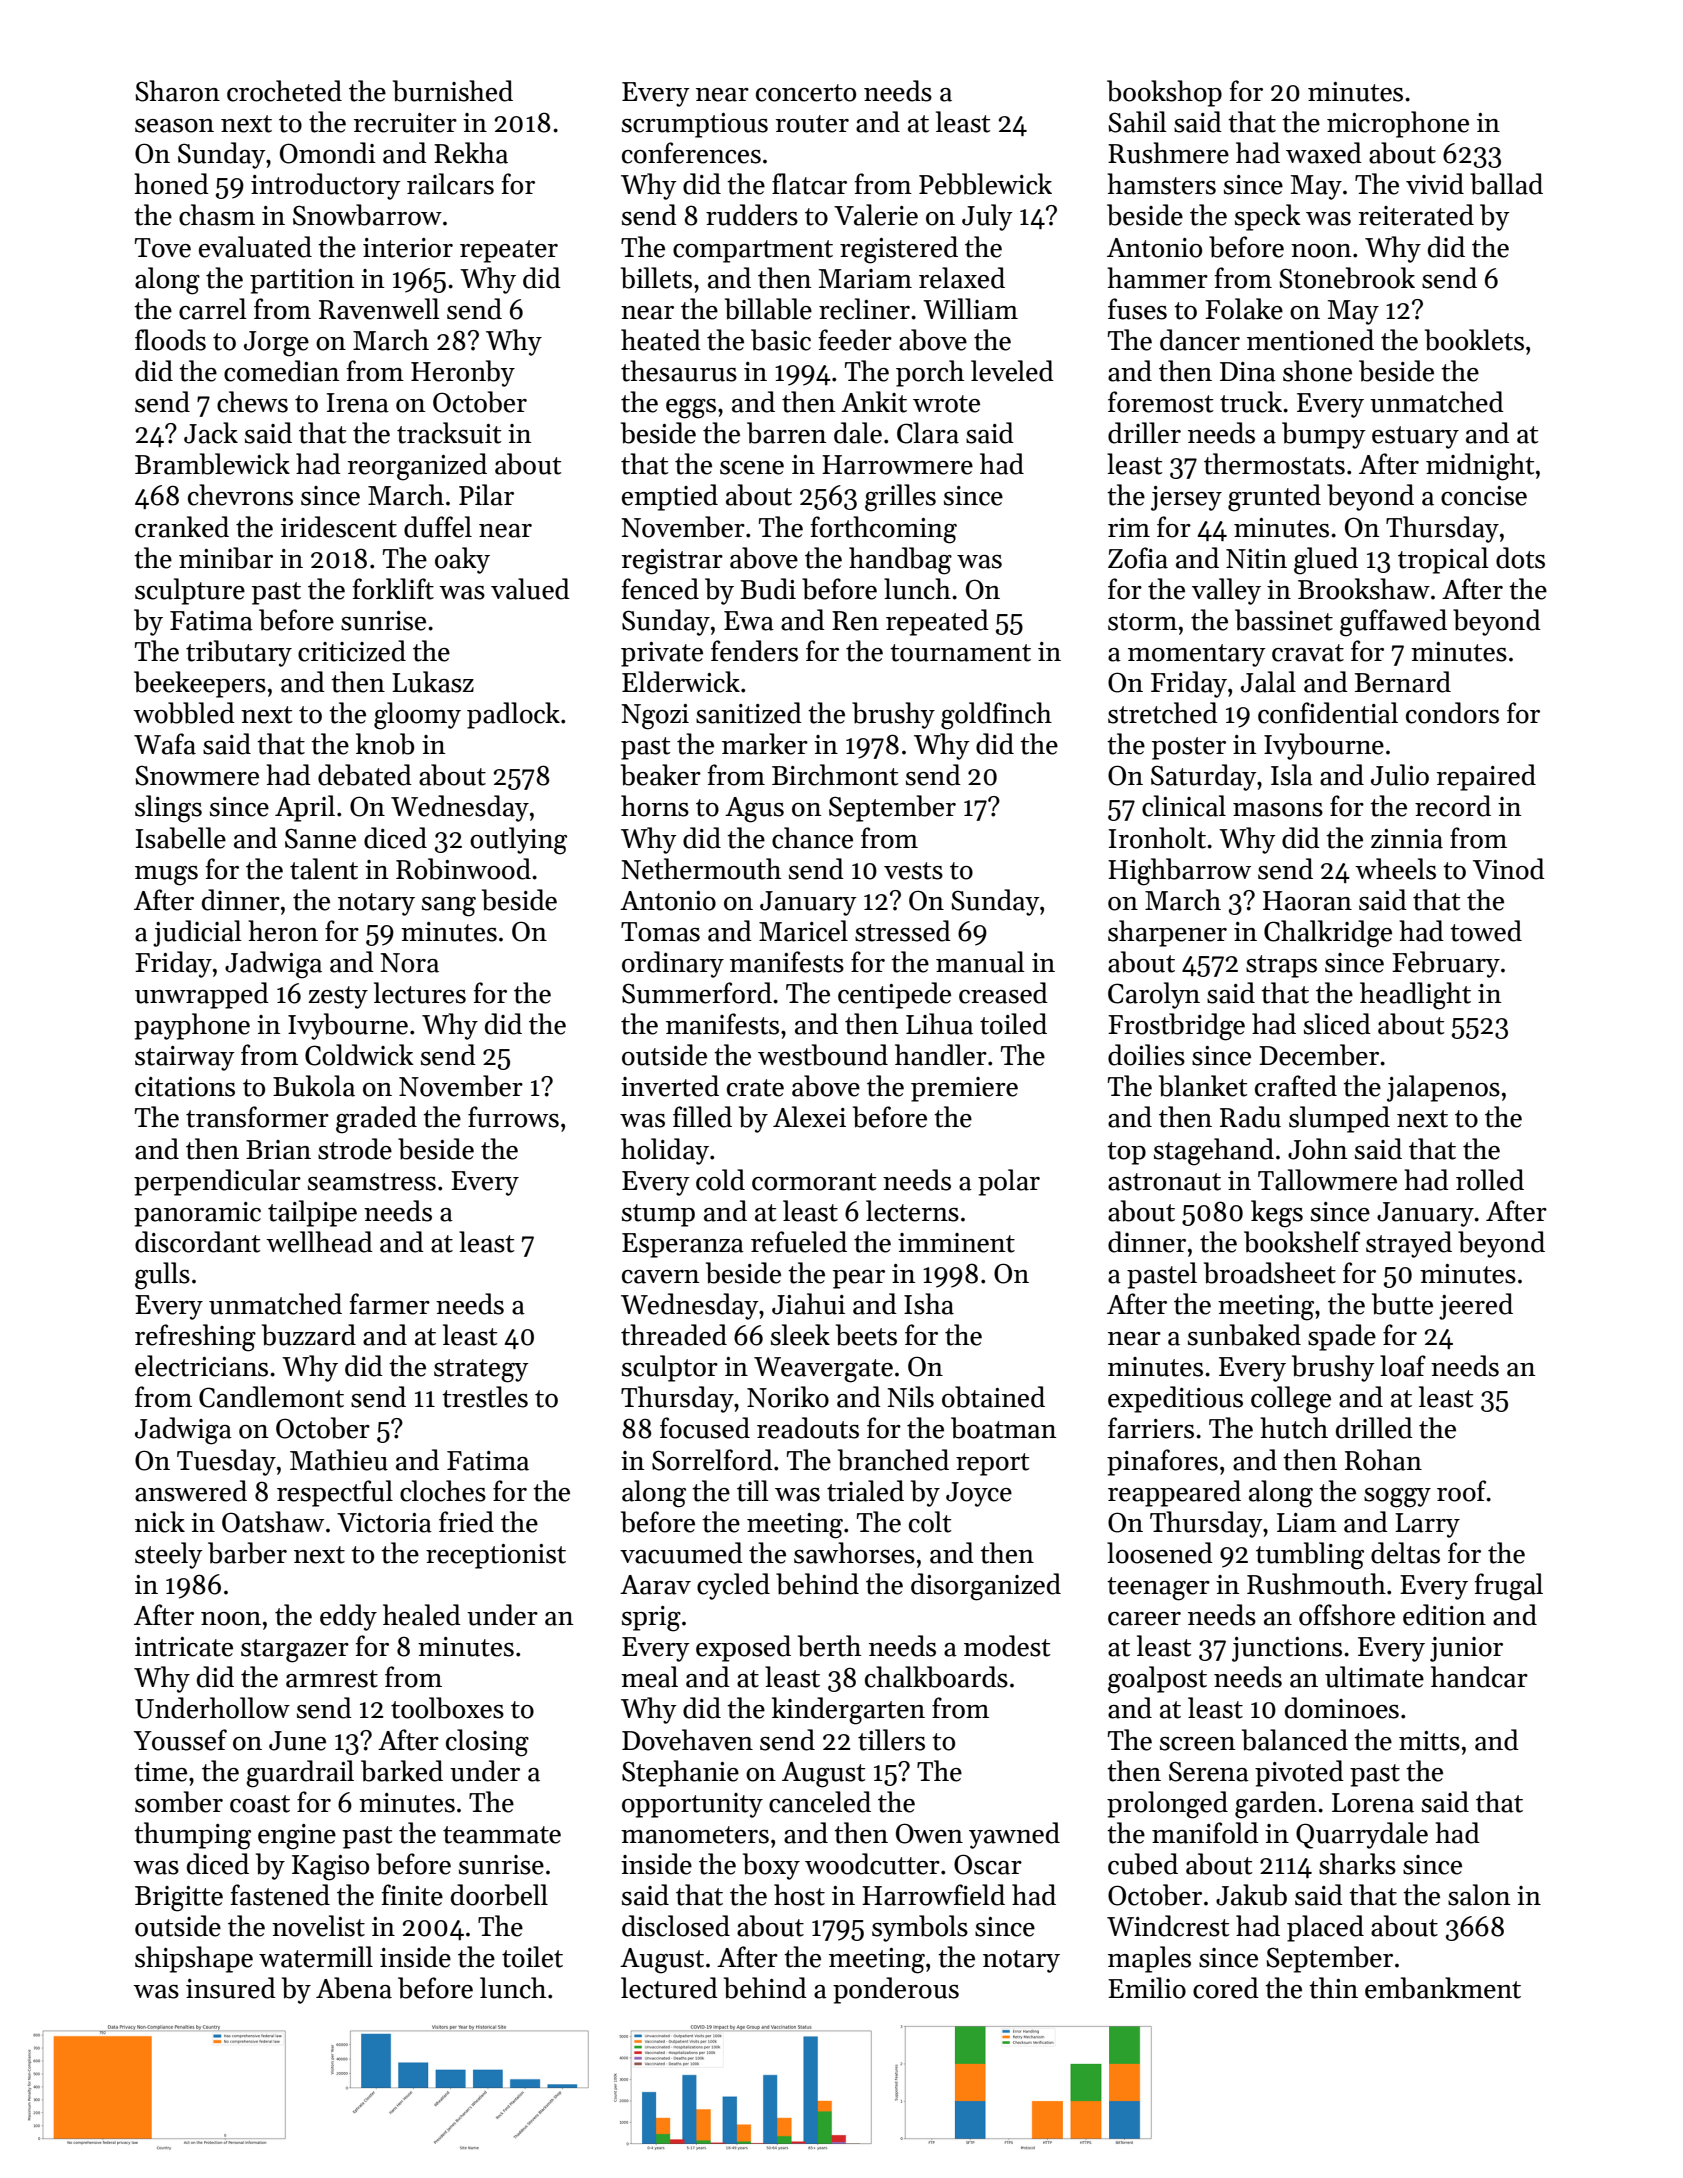 Image resolution: width=1683 pixels, height=2178 pixels. I want to click on waxed, so click(1324, 153).
